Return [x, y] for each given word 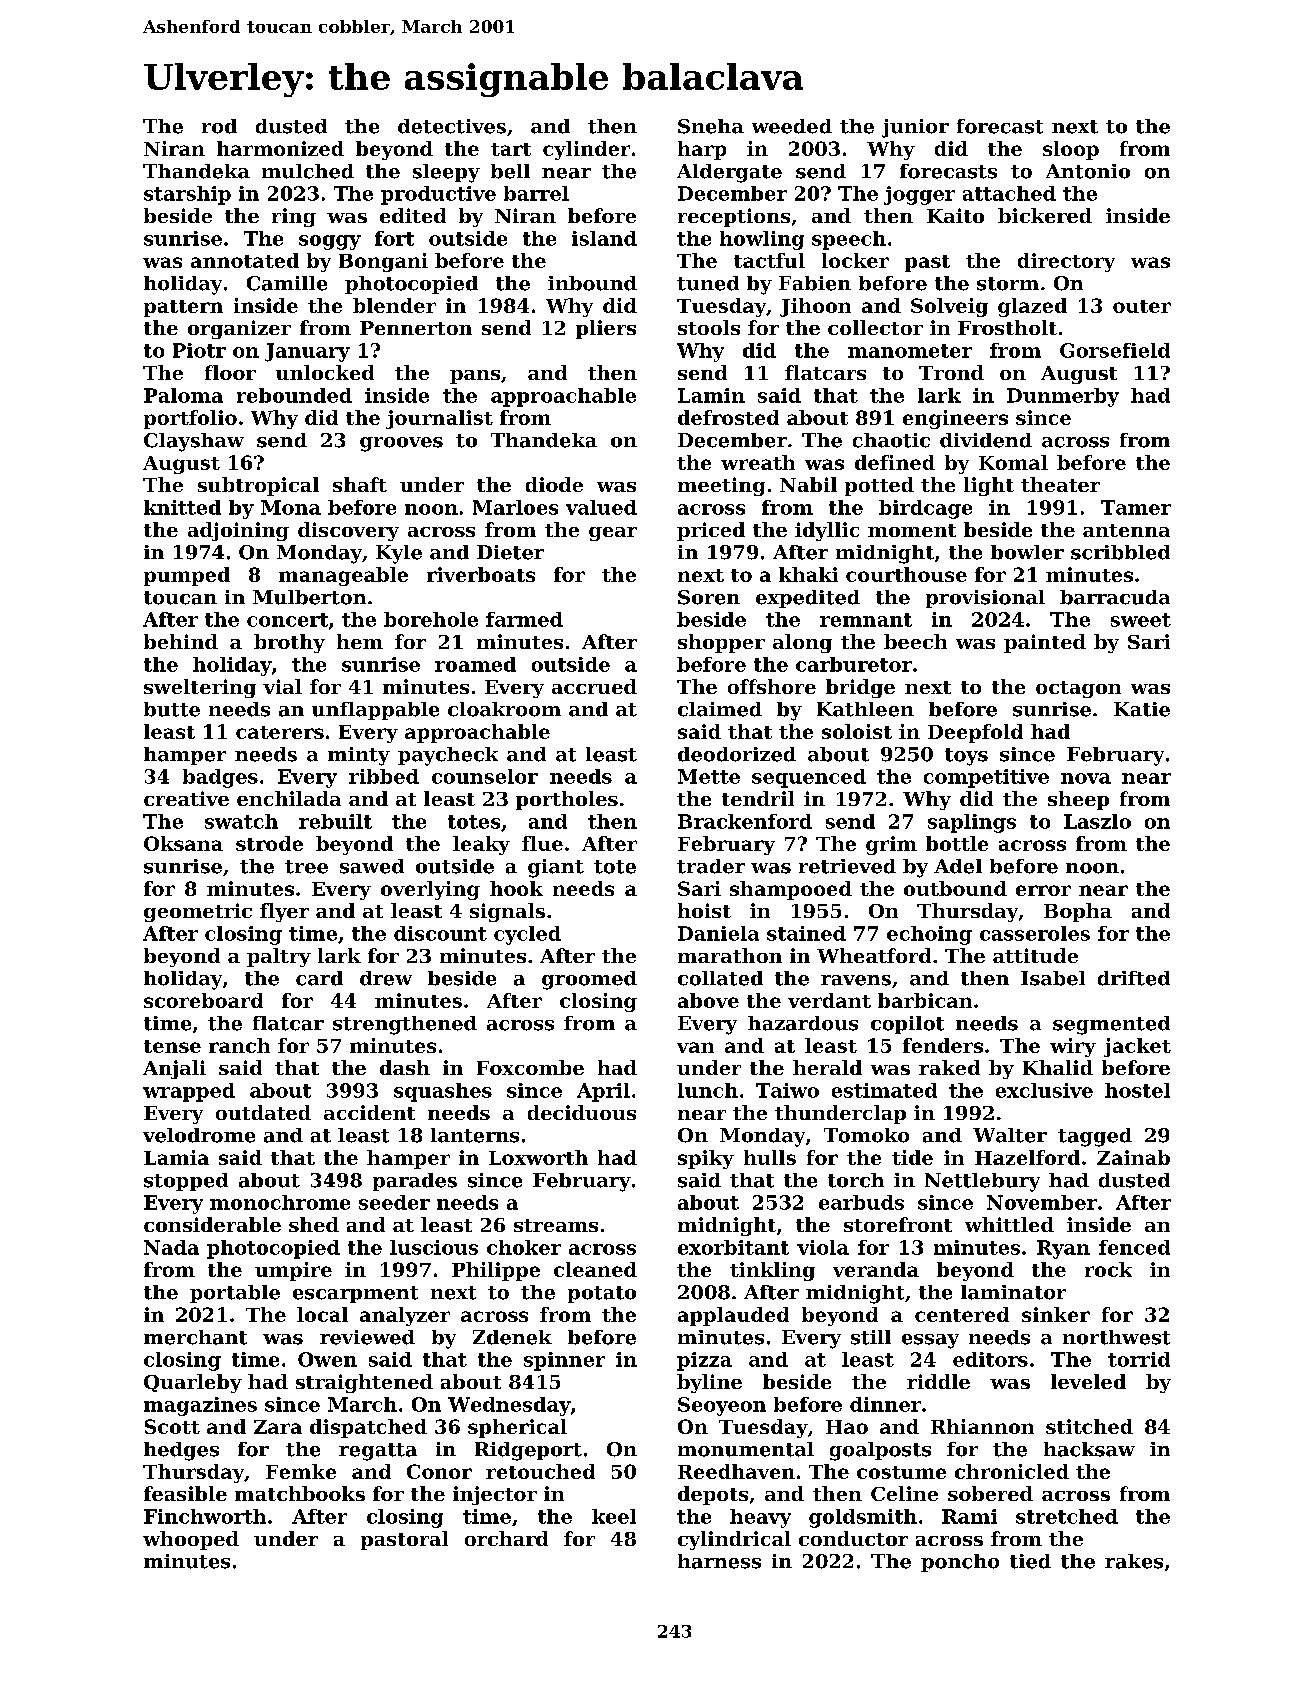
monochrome [280, 1202]
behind [181, 641]
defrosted [728, 417]
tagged [1095, 1137]
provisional [985, 599]
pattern [183, 308]
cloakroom [504, 709]
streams [556, 1225]
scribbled [1120, 552]
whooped [191, 1540]
